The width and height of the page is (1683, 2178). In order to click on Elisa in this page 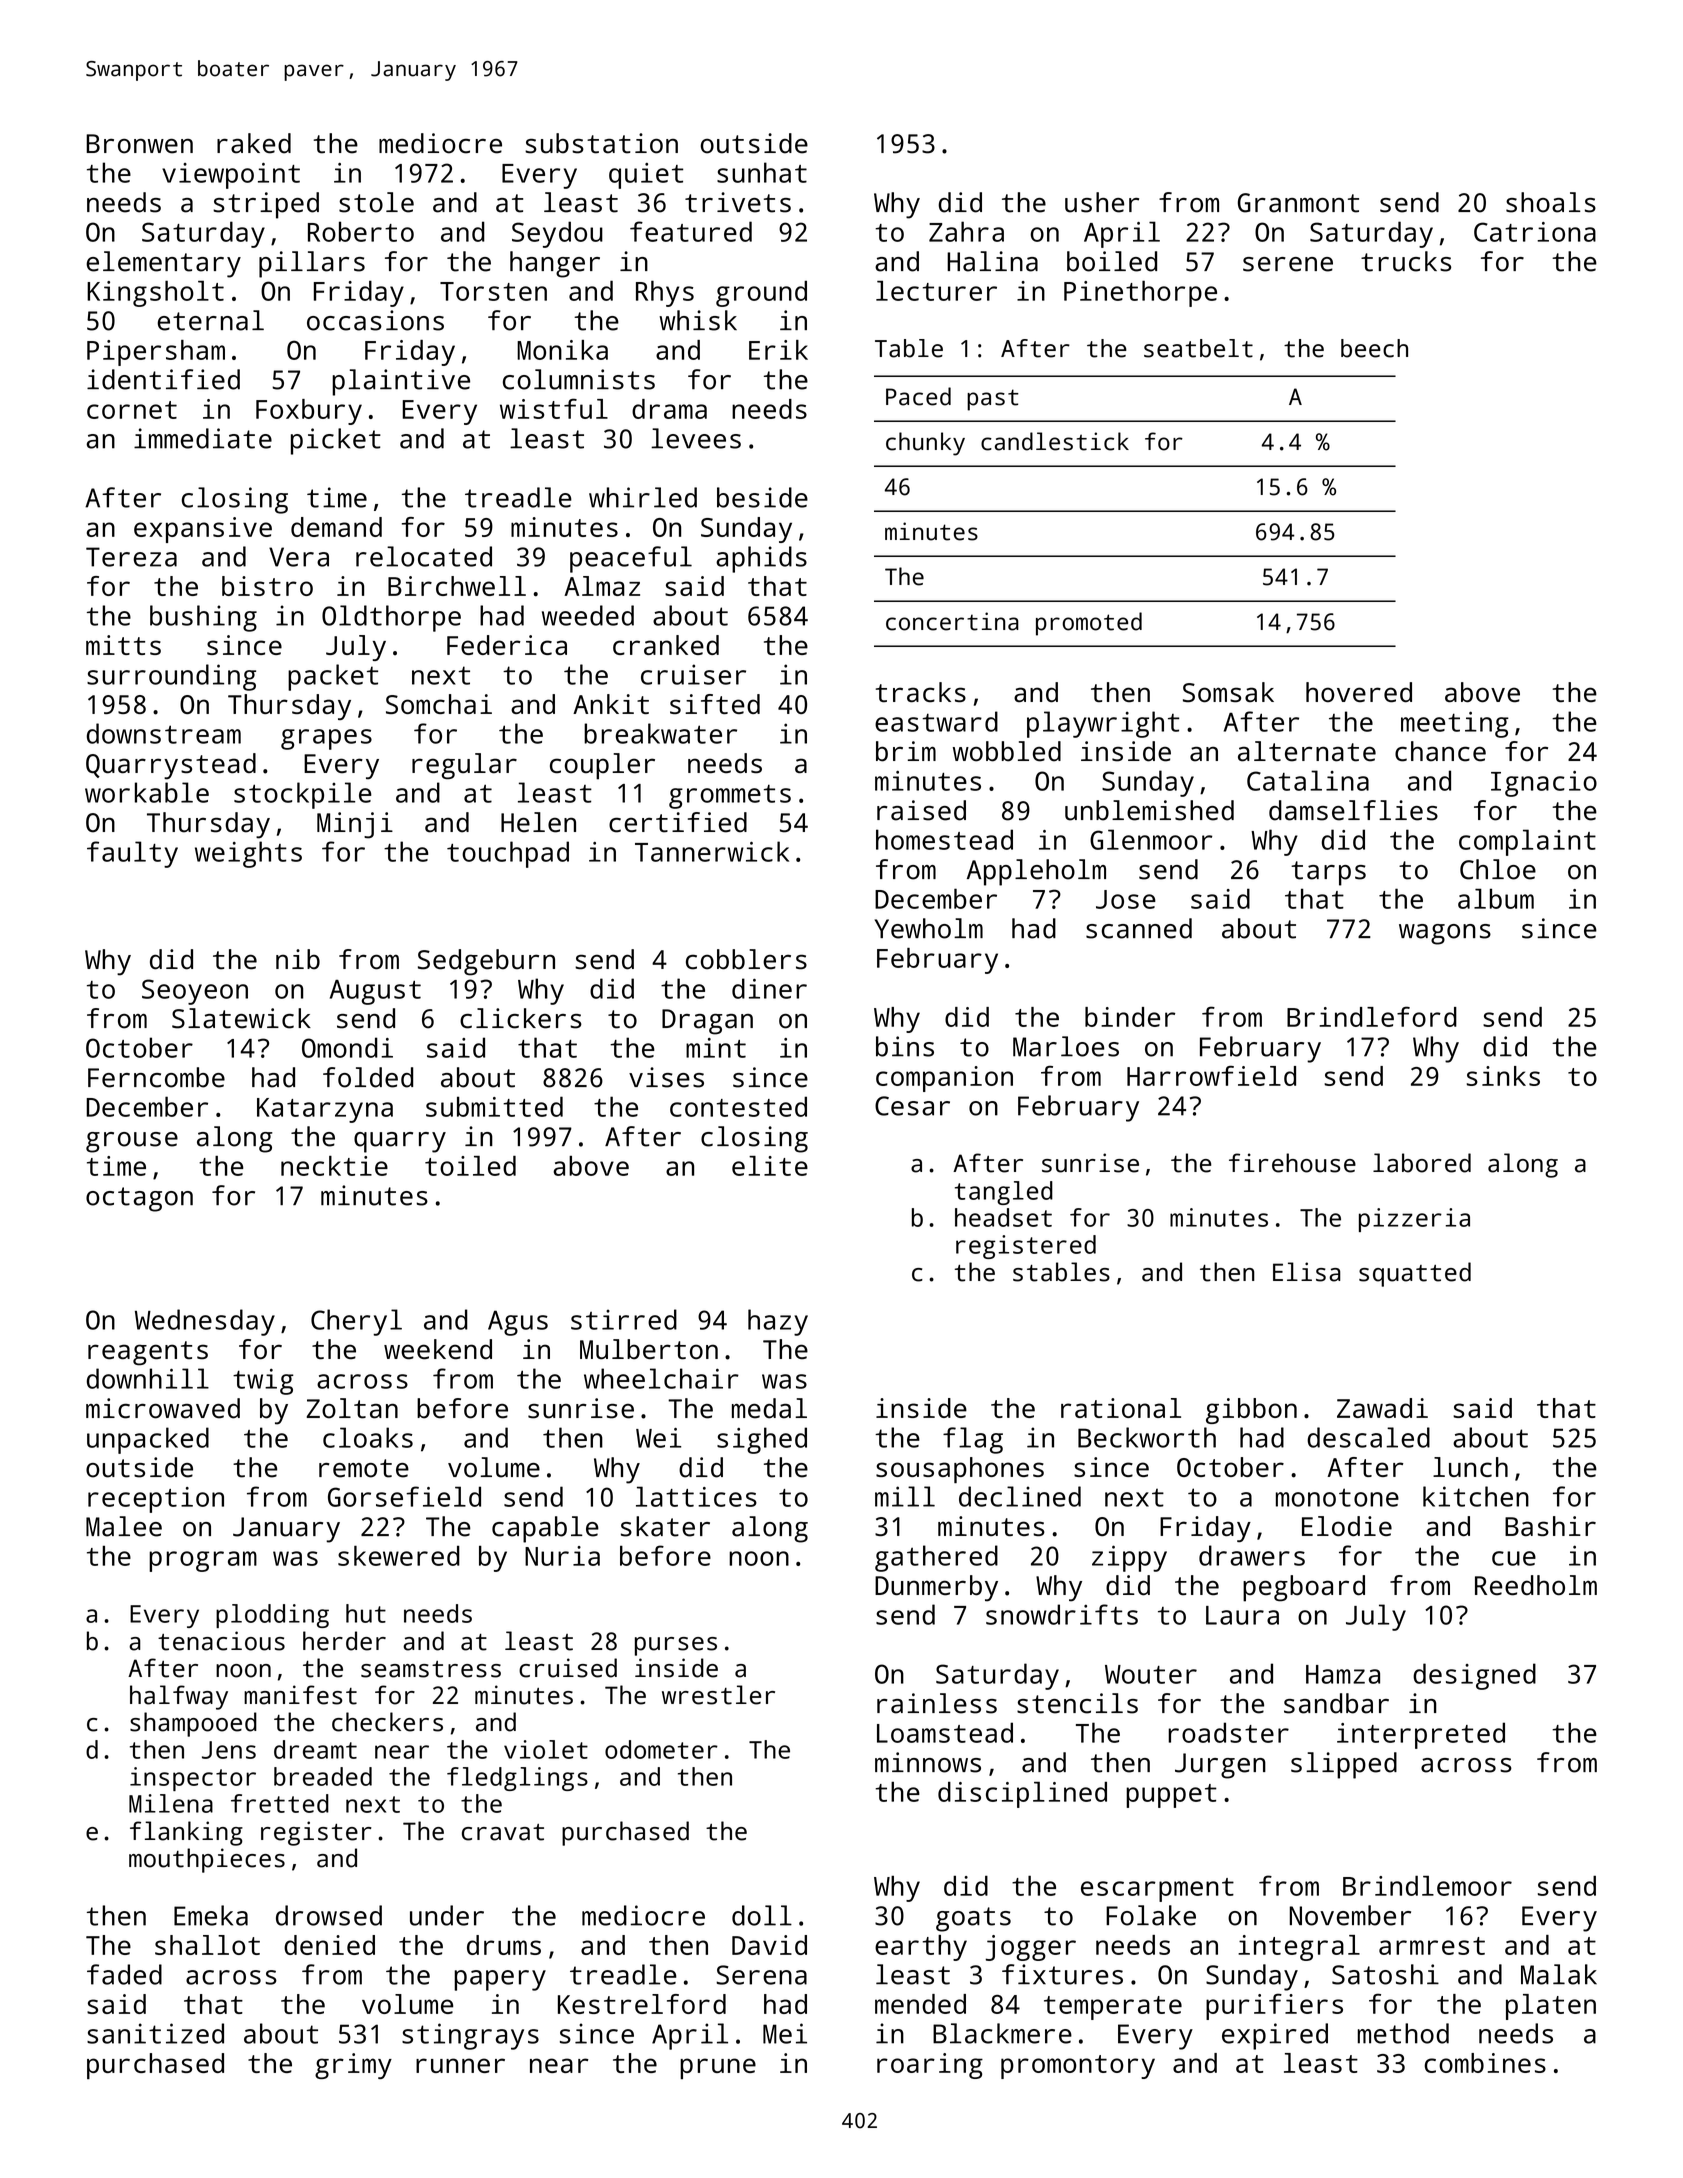, I will do `click(1307, 1272)`.
